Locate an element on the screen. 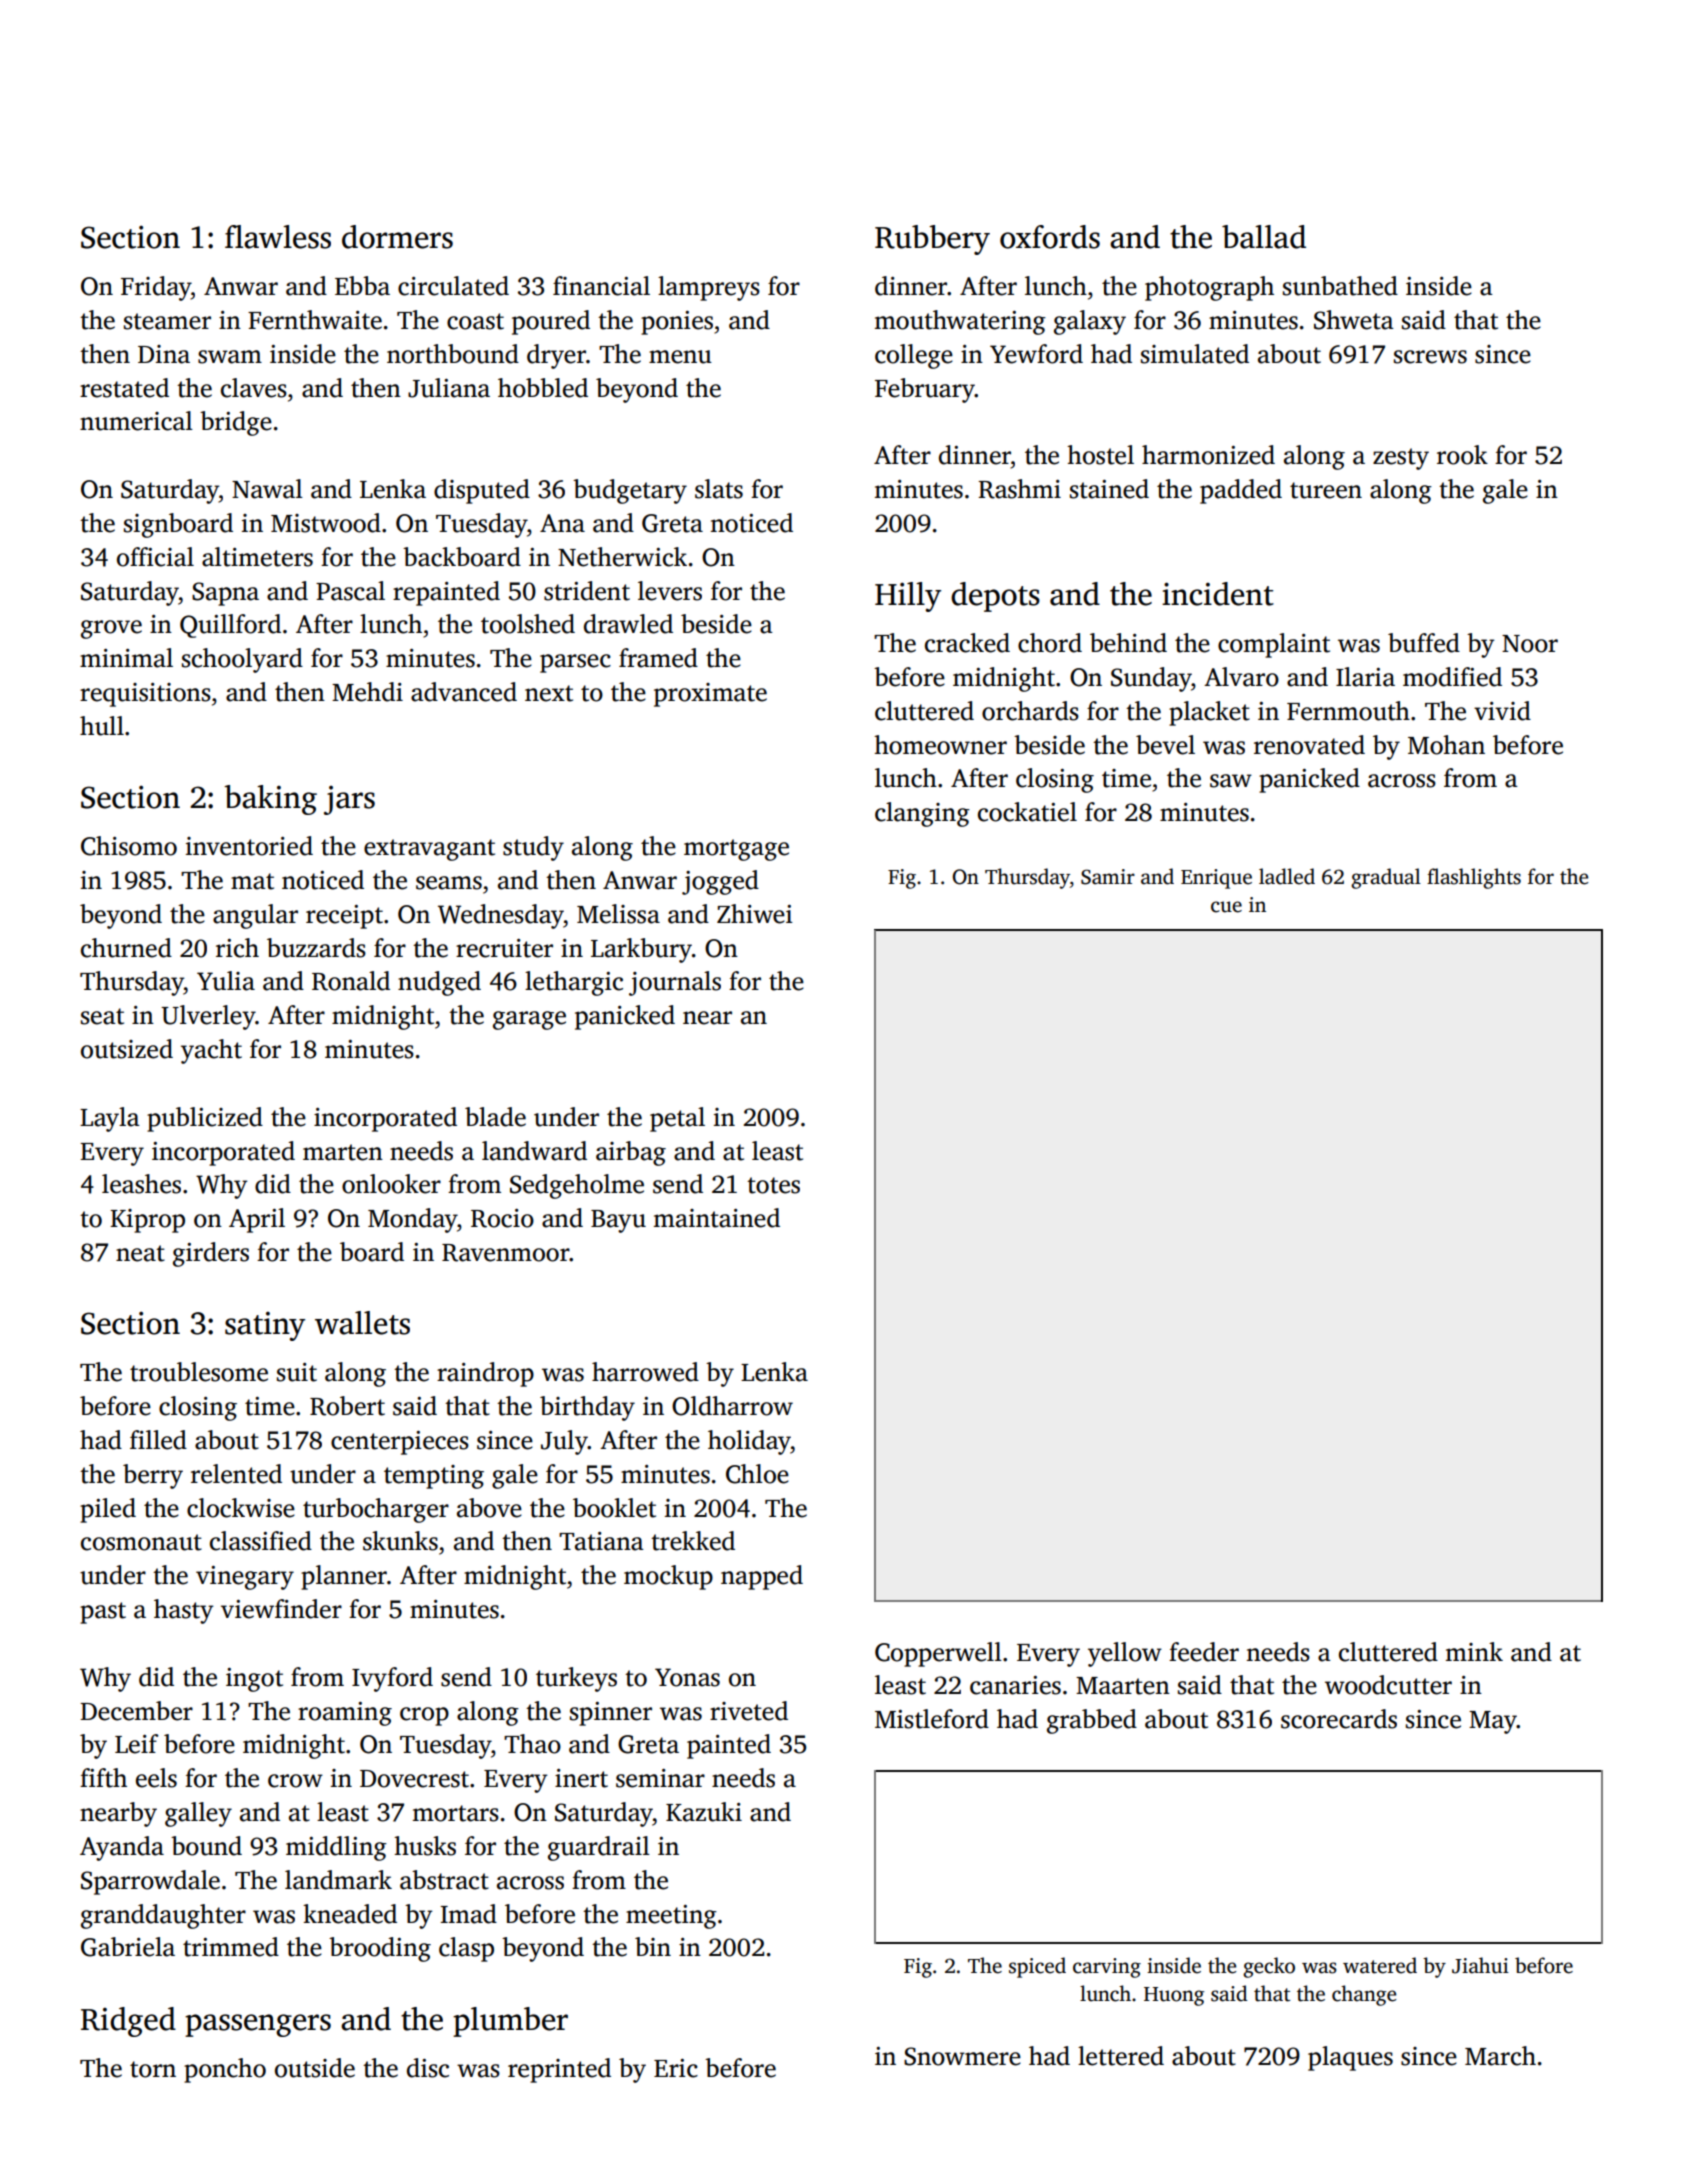 The width and height of the screenshot is (1683, 2178). grove is located at coordinates (111, 629).
